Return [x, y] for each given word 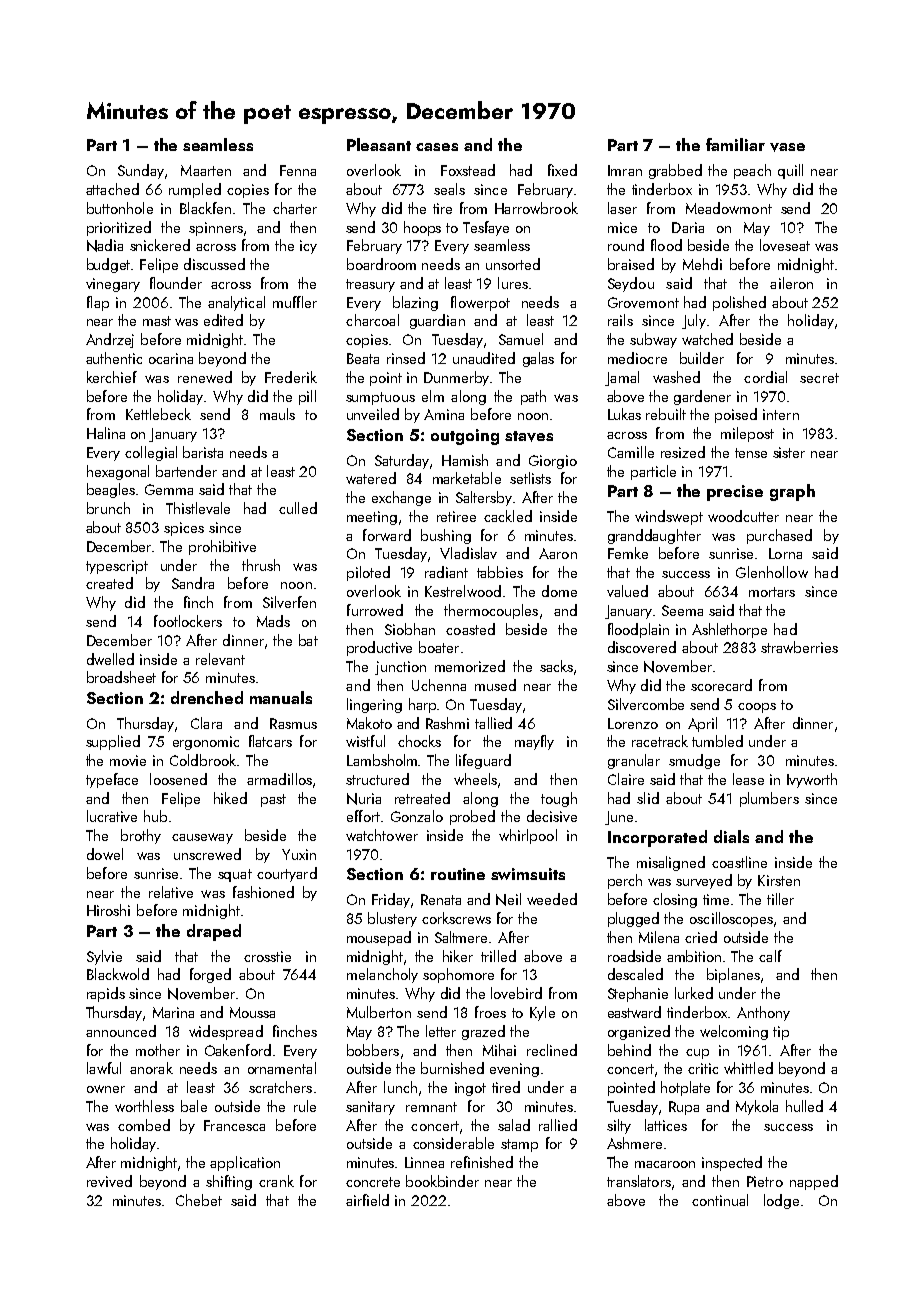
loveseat [785, 245]
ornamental [282, 1068]
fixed [562, 170]
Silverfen [289, 602]
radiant [446, 572]
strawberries [799, 647]
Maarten [206, 170]
